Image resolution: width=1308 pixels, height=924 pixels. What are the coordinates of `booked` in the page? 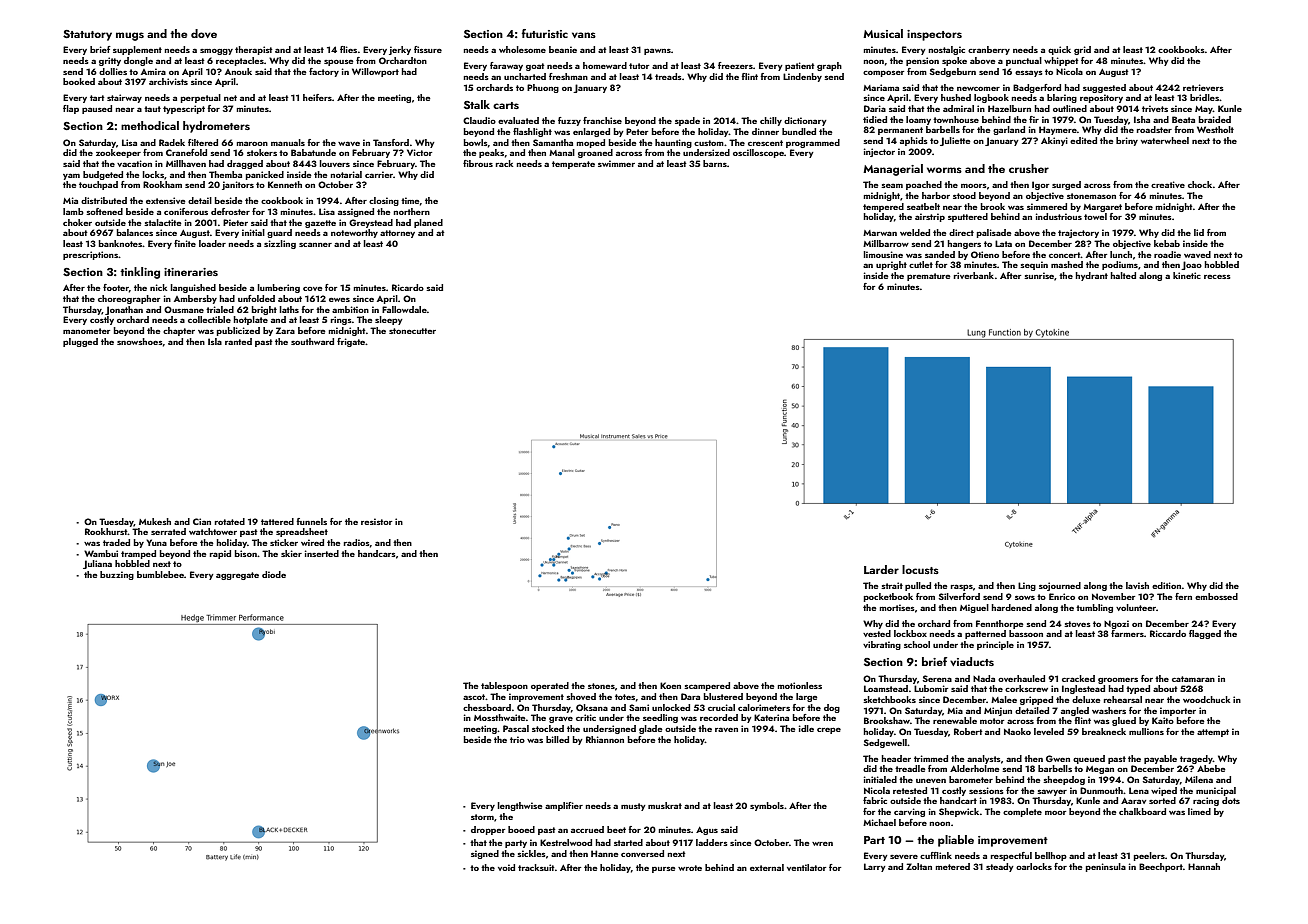 It's located at (79, 81).
